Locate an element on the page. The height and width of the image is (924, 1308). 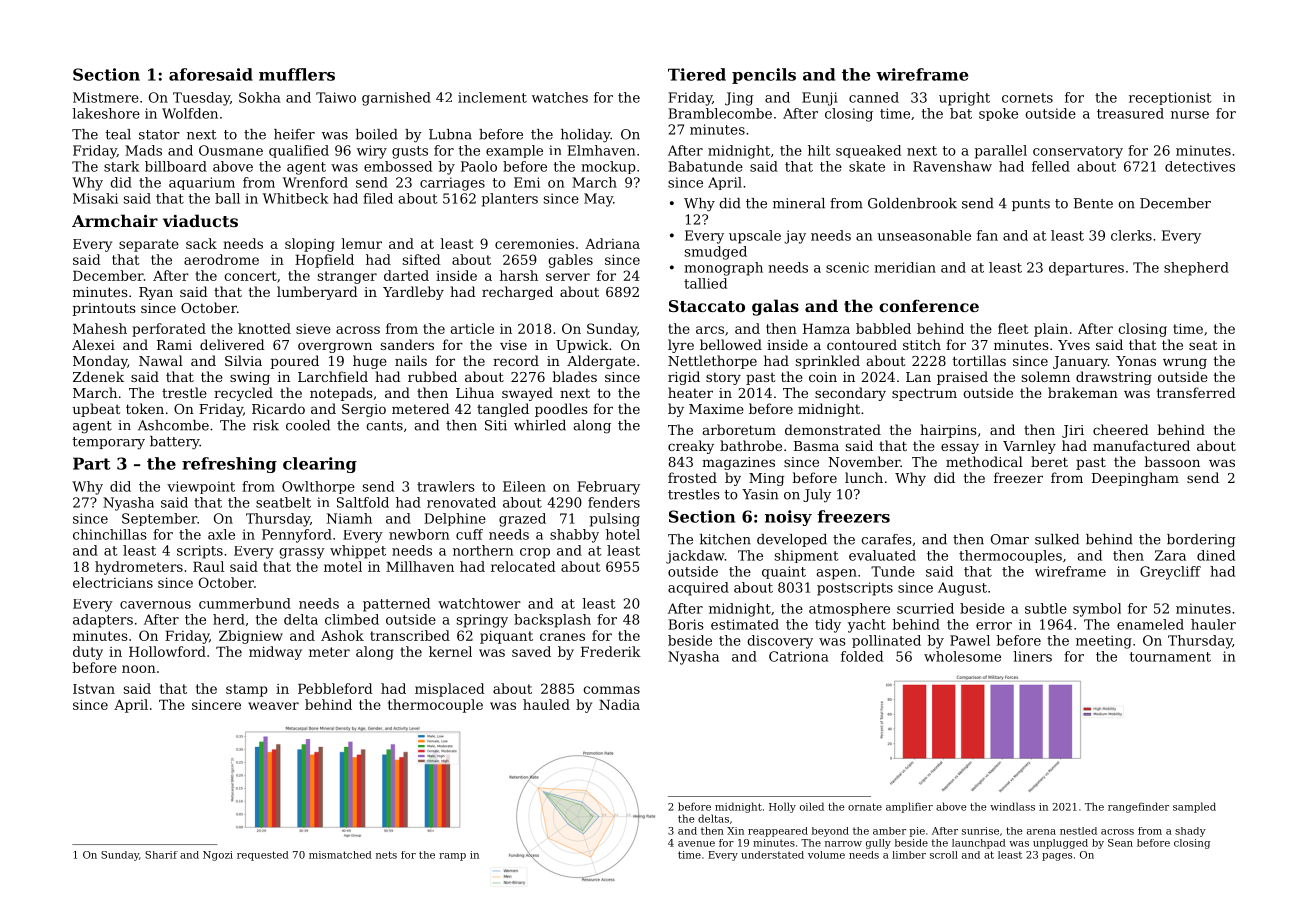
Pennyford is located at coordinates (297, 536).
